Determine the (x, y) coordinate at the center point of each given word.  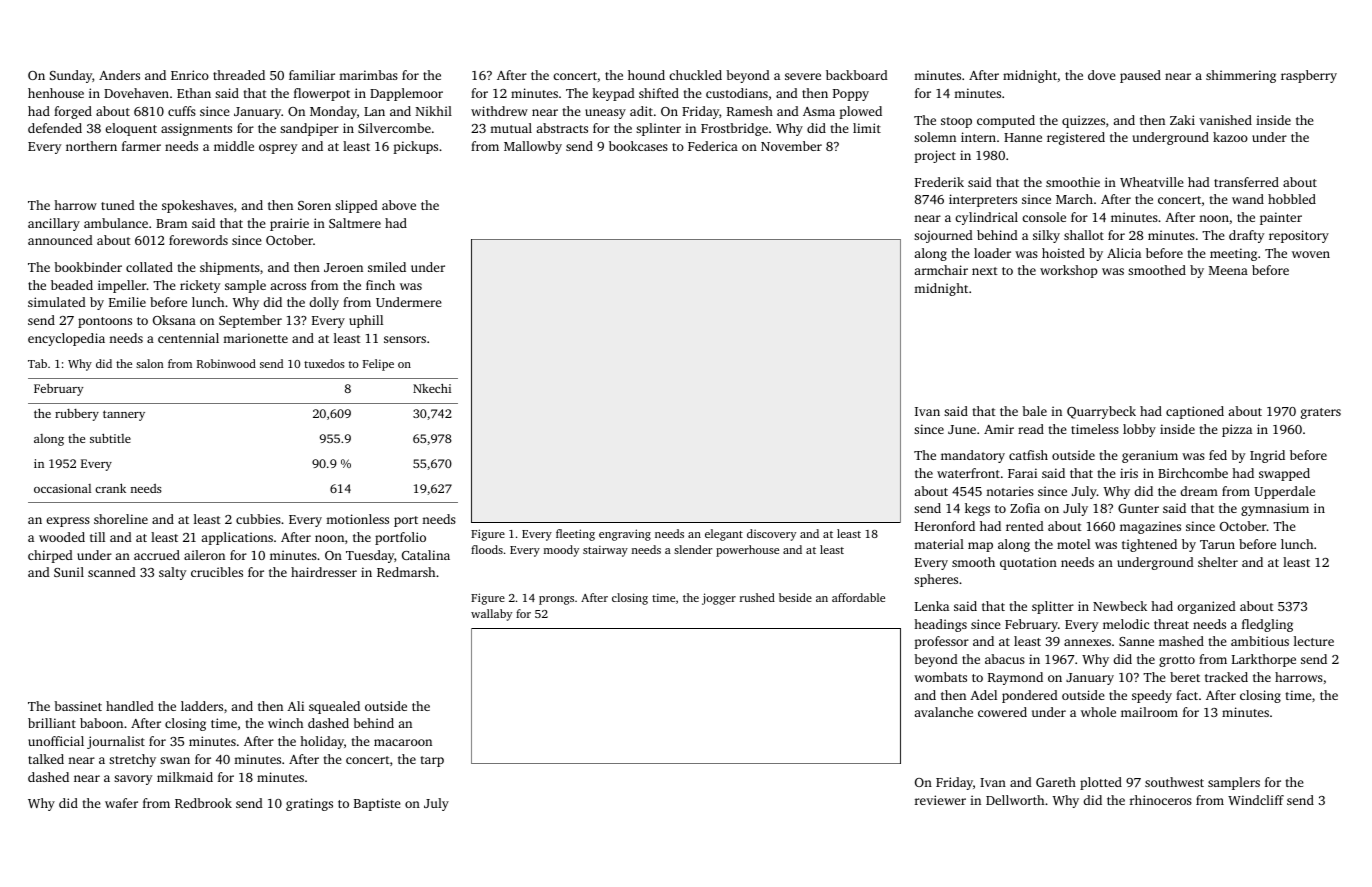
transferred (1246, 182)
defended (55, 128)
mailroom (1149, 712)
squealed (334, 707)
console (1044, 217)
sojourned (943, 236)
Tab (37, 363)
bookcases (638, 146)
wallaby (491, 615)
